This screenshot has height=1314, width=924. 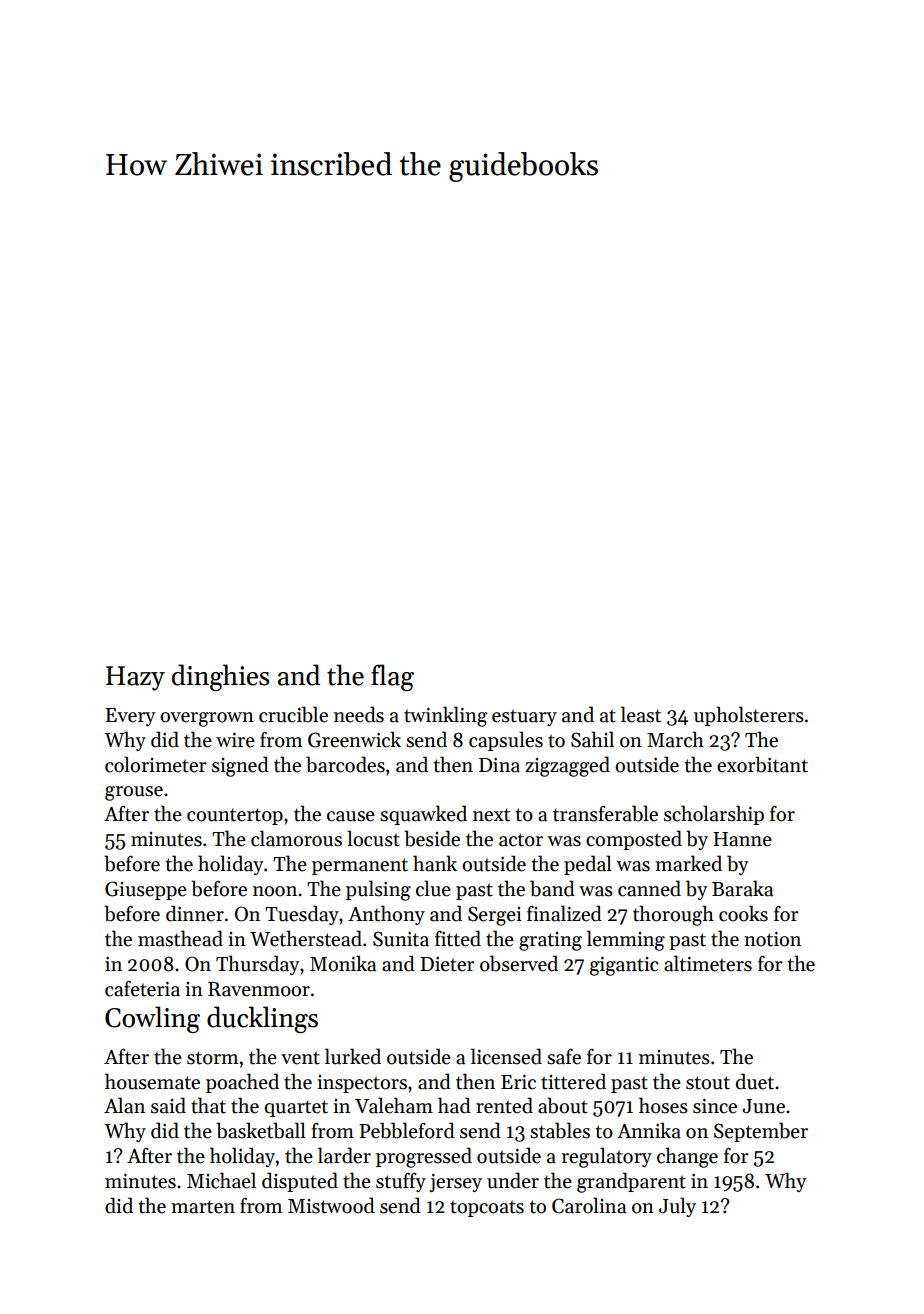 I want to click on safe, so click(x=564, y=1057).
